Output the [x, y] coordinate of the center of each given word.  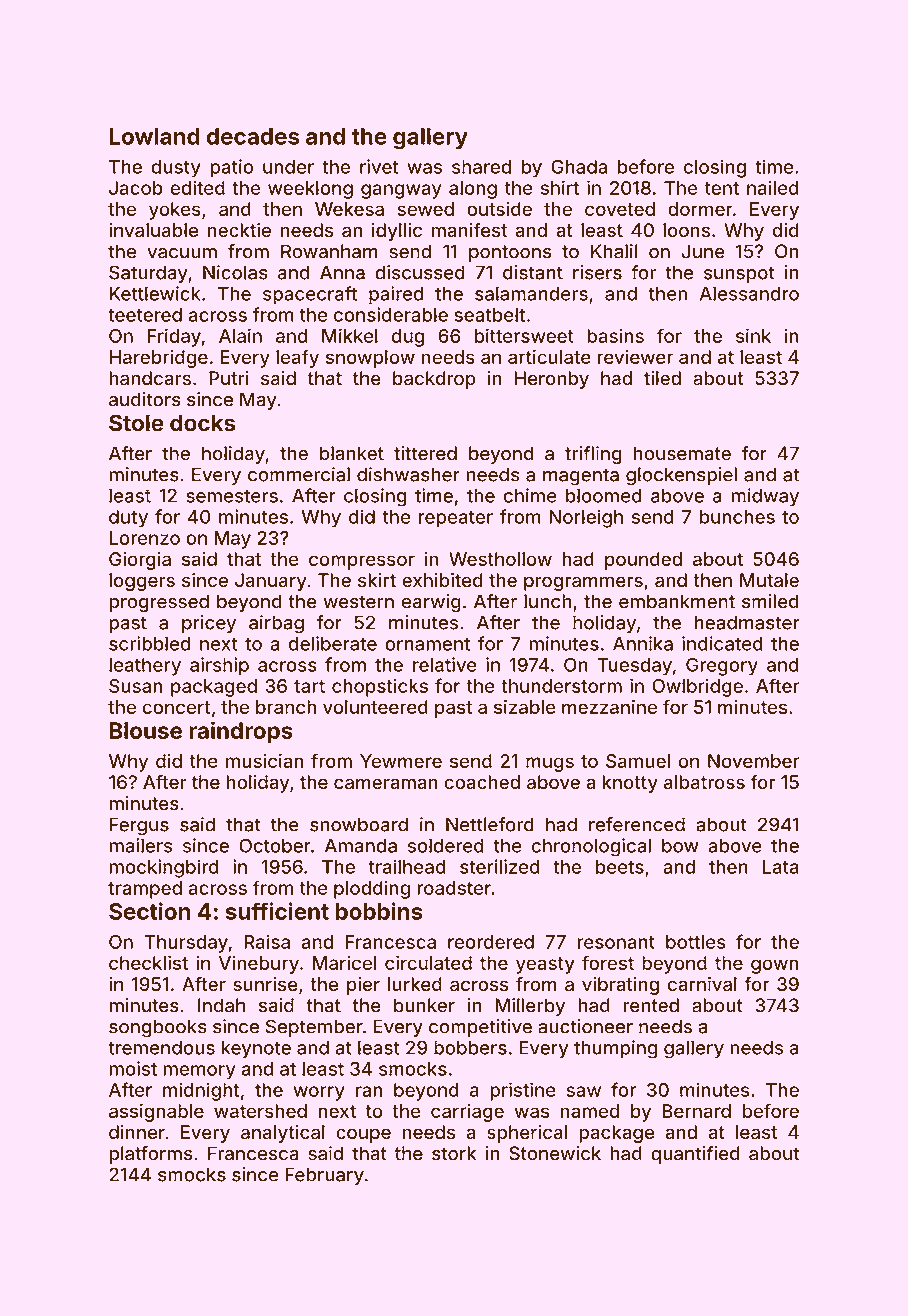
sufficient [277, 911]
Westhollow [500, 559]
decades [253, 136]
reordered [491, 942]
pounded [643, 561]
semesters [232, 496]
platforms [150, 1155]
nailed [773, 187]
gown [775, 966]
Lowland [155, 136]
